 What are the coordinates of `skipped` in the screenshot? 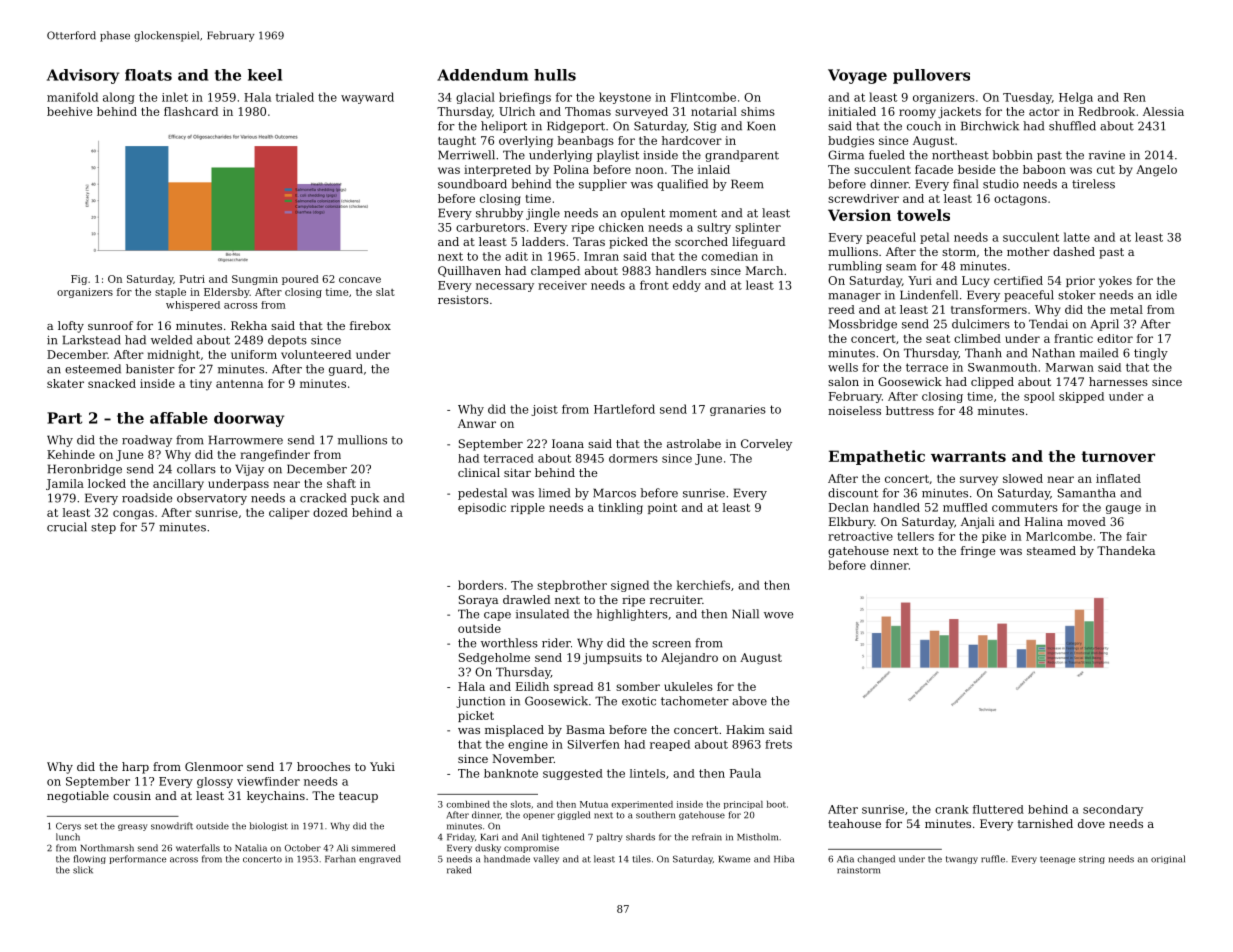 It's located at (1081, 397).
